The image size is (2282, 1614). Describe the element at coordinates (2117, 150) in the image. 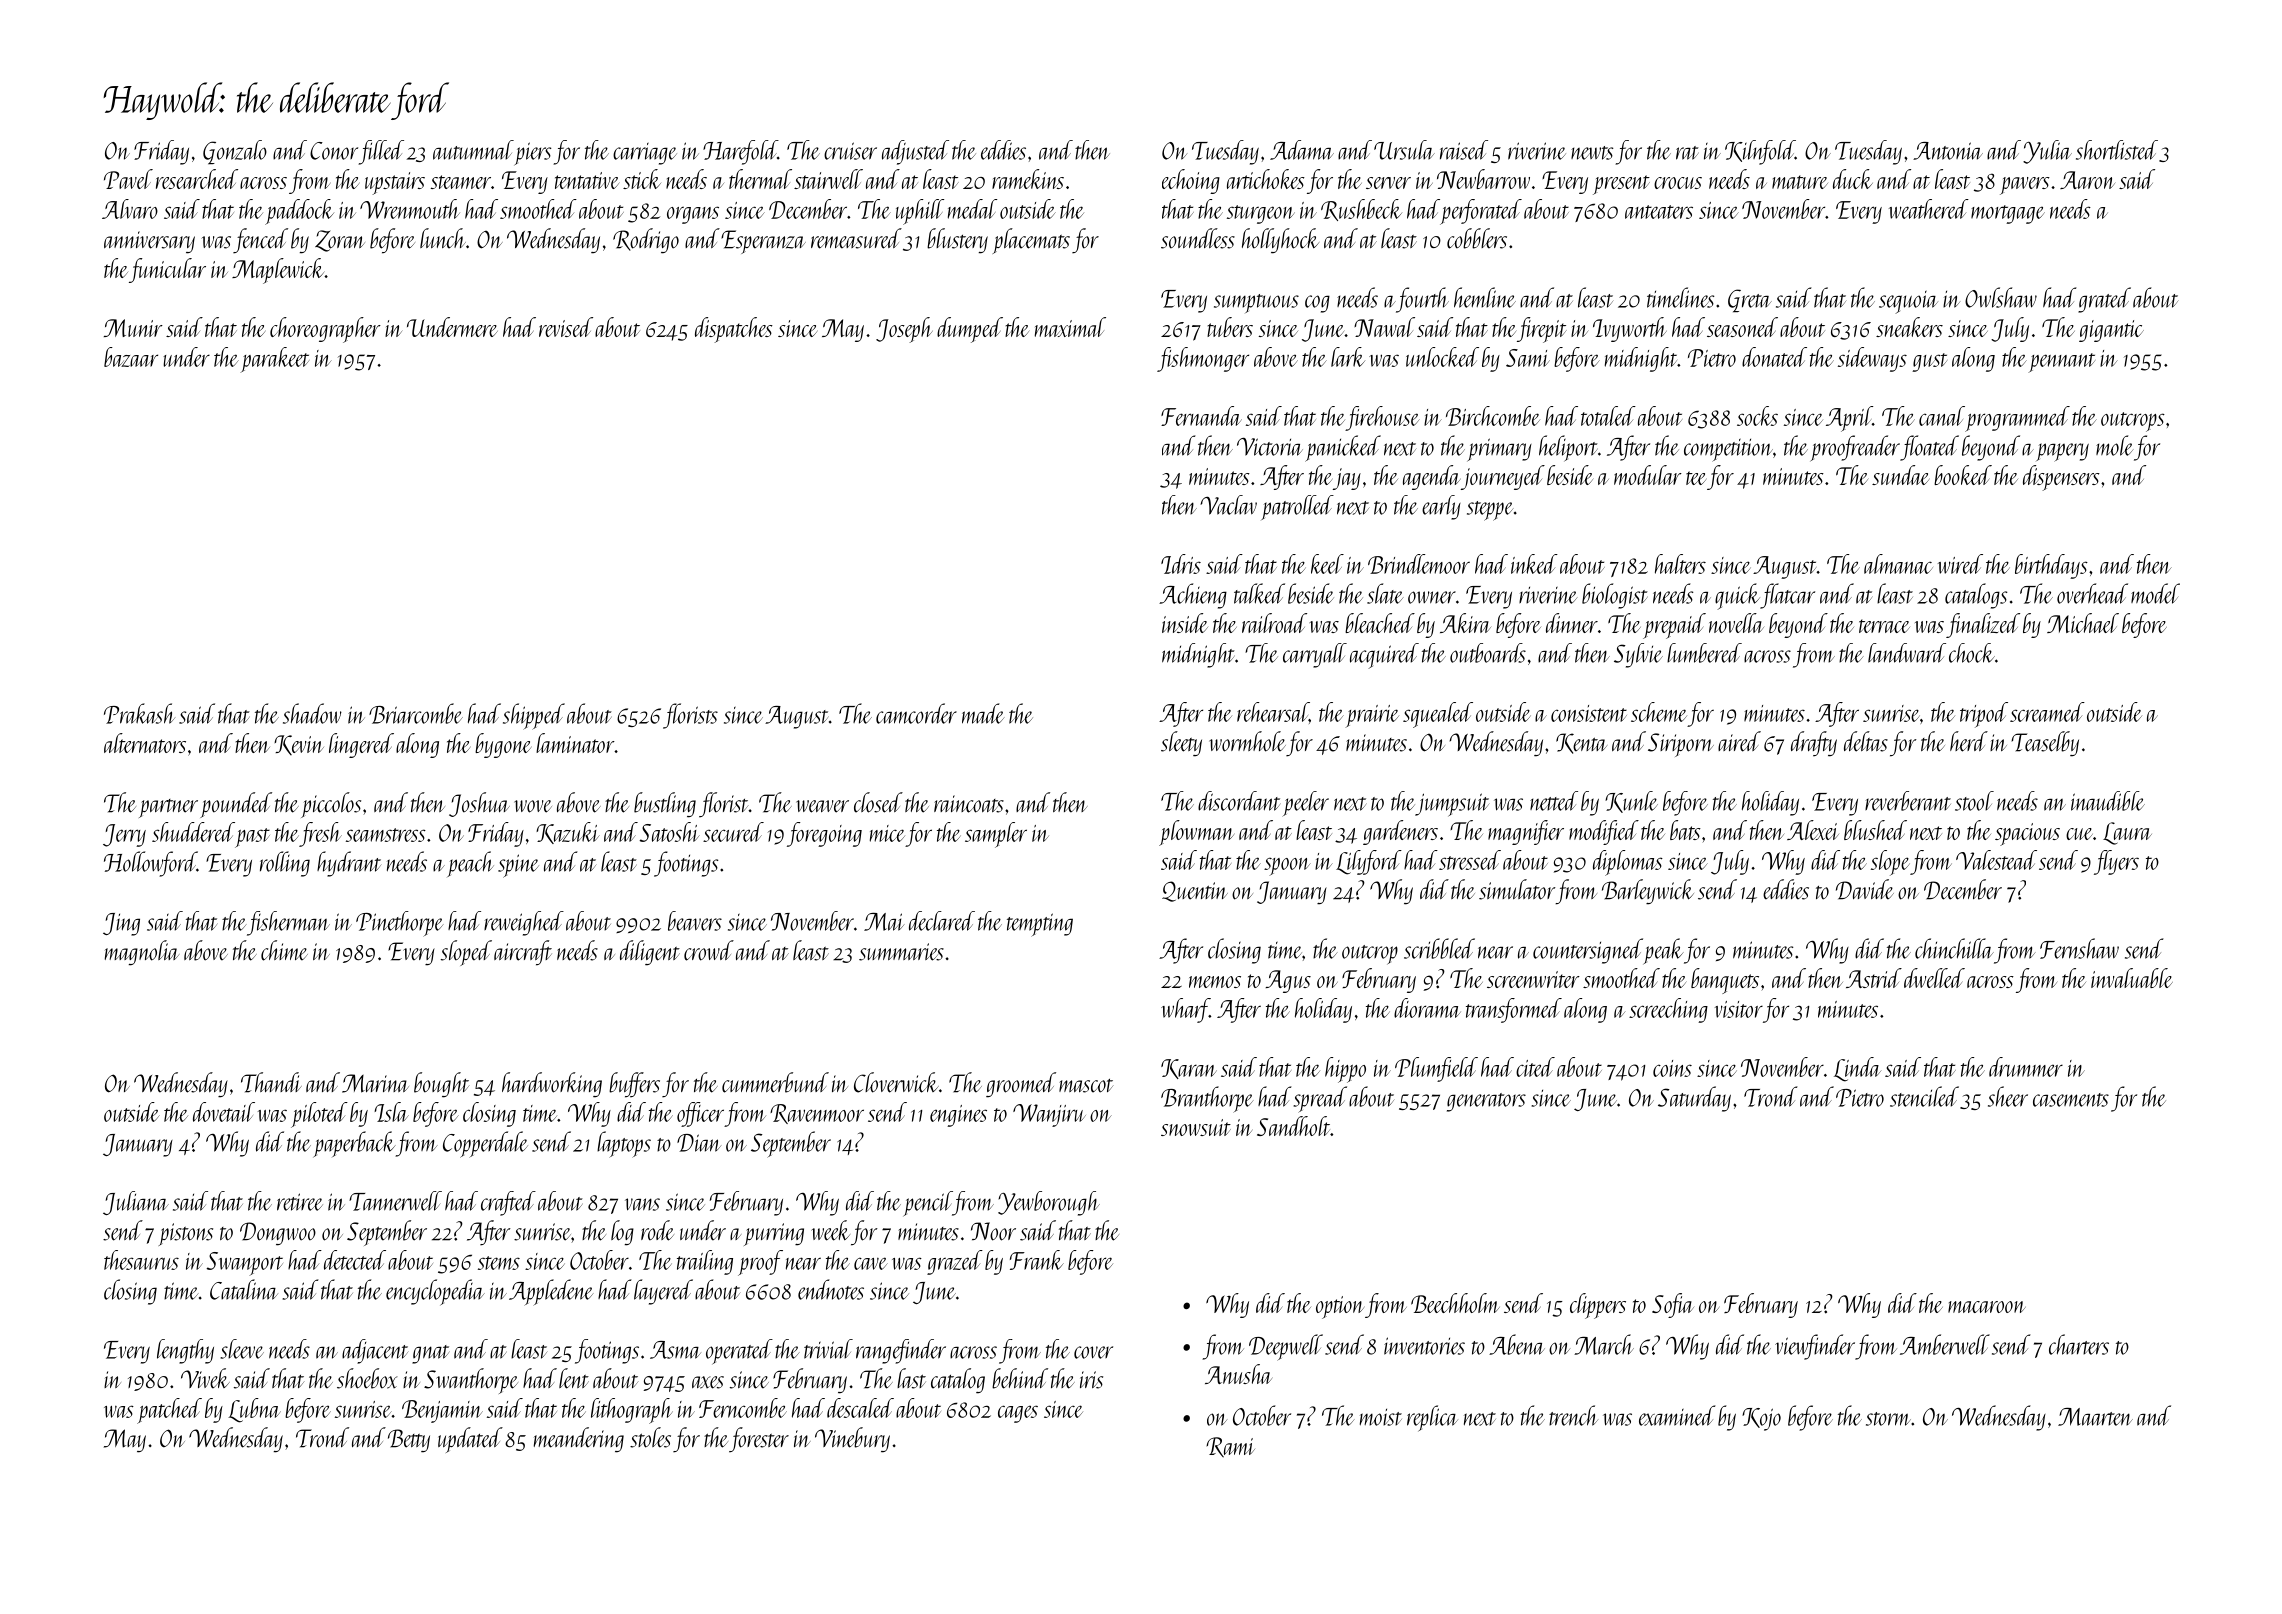

I see `shortlisted` at that location.
